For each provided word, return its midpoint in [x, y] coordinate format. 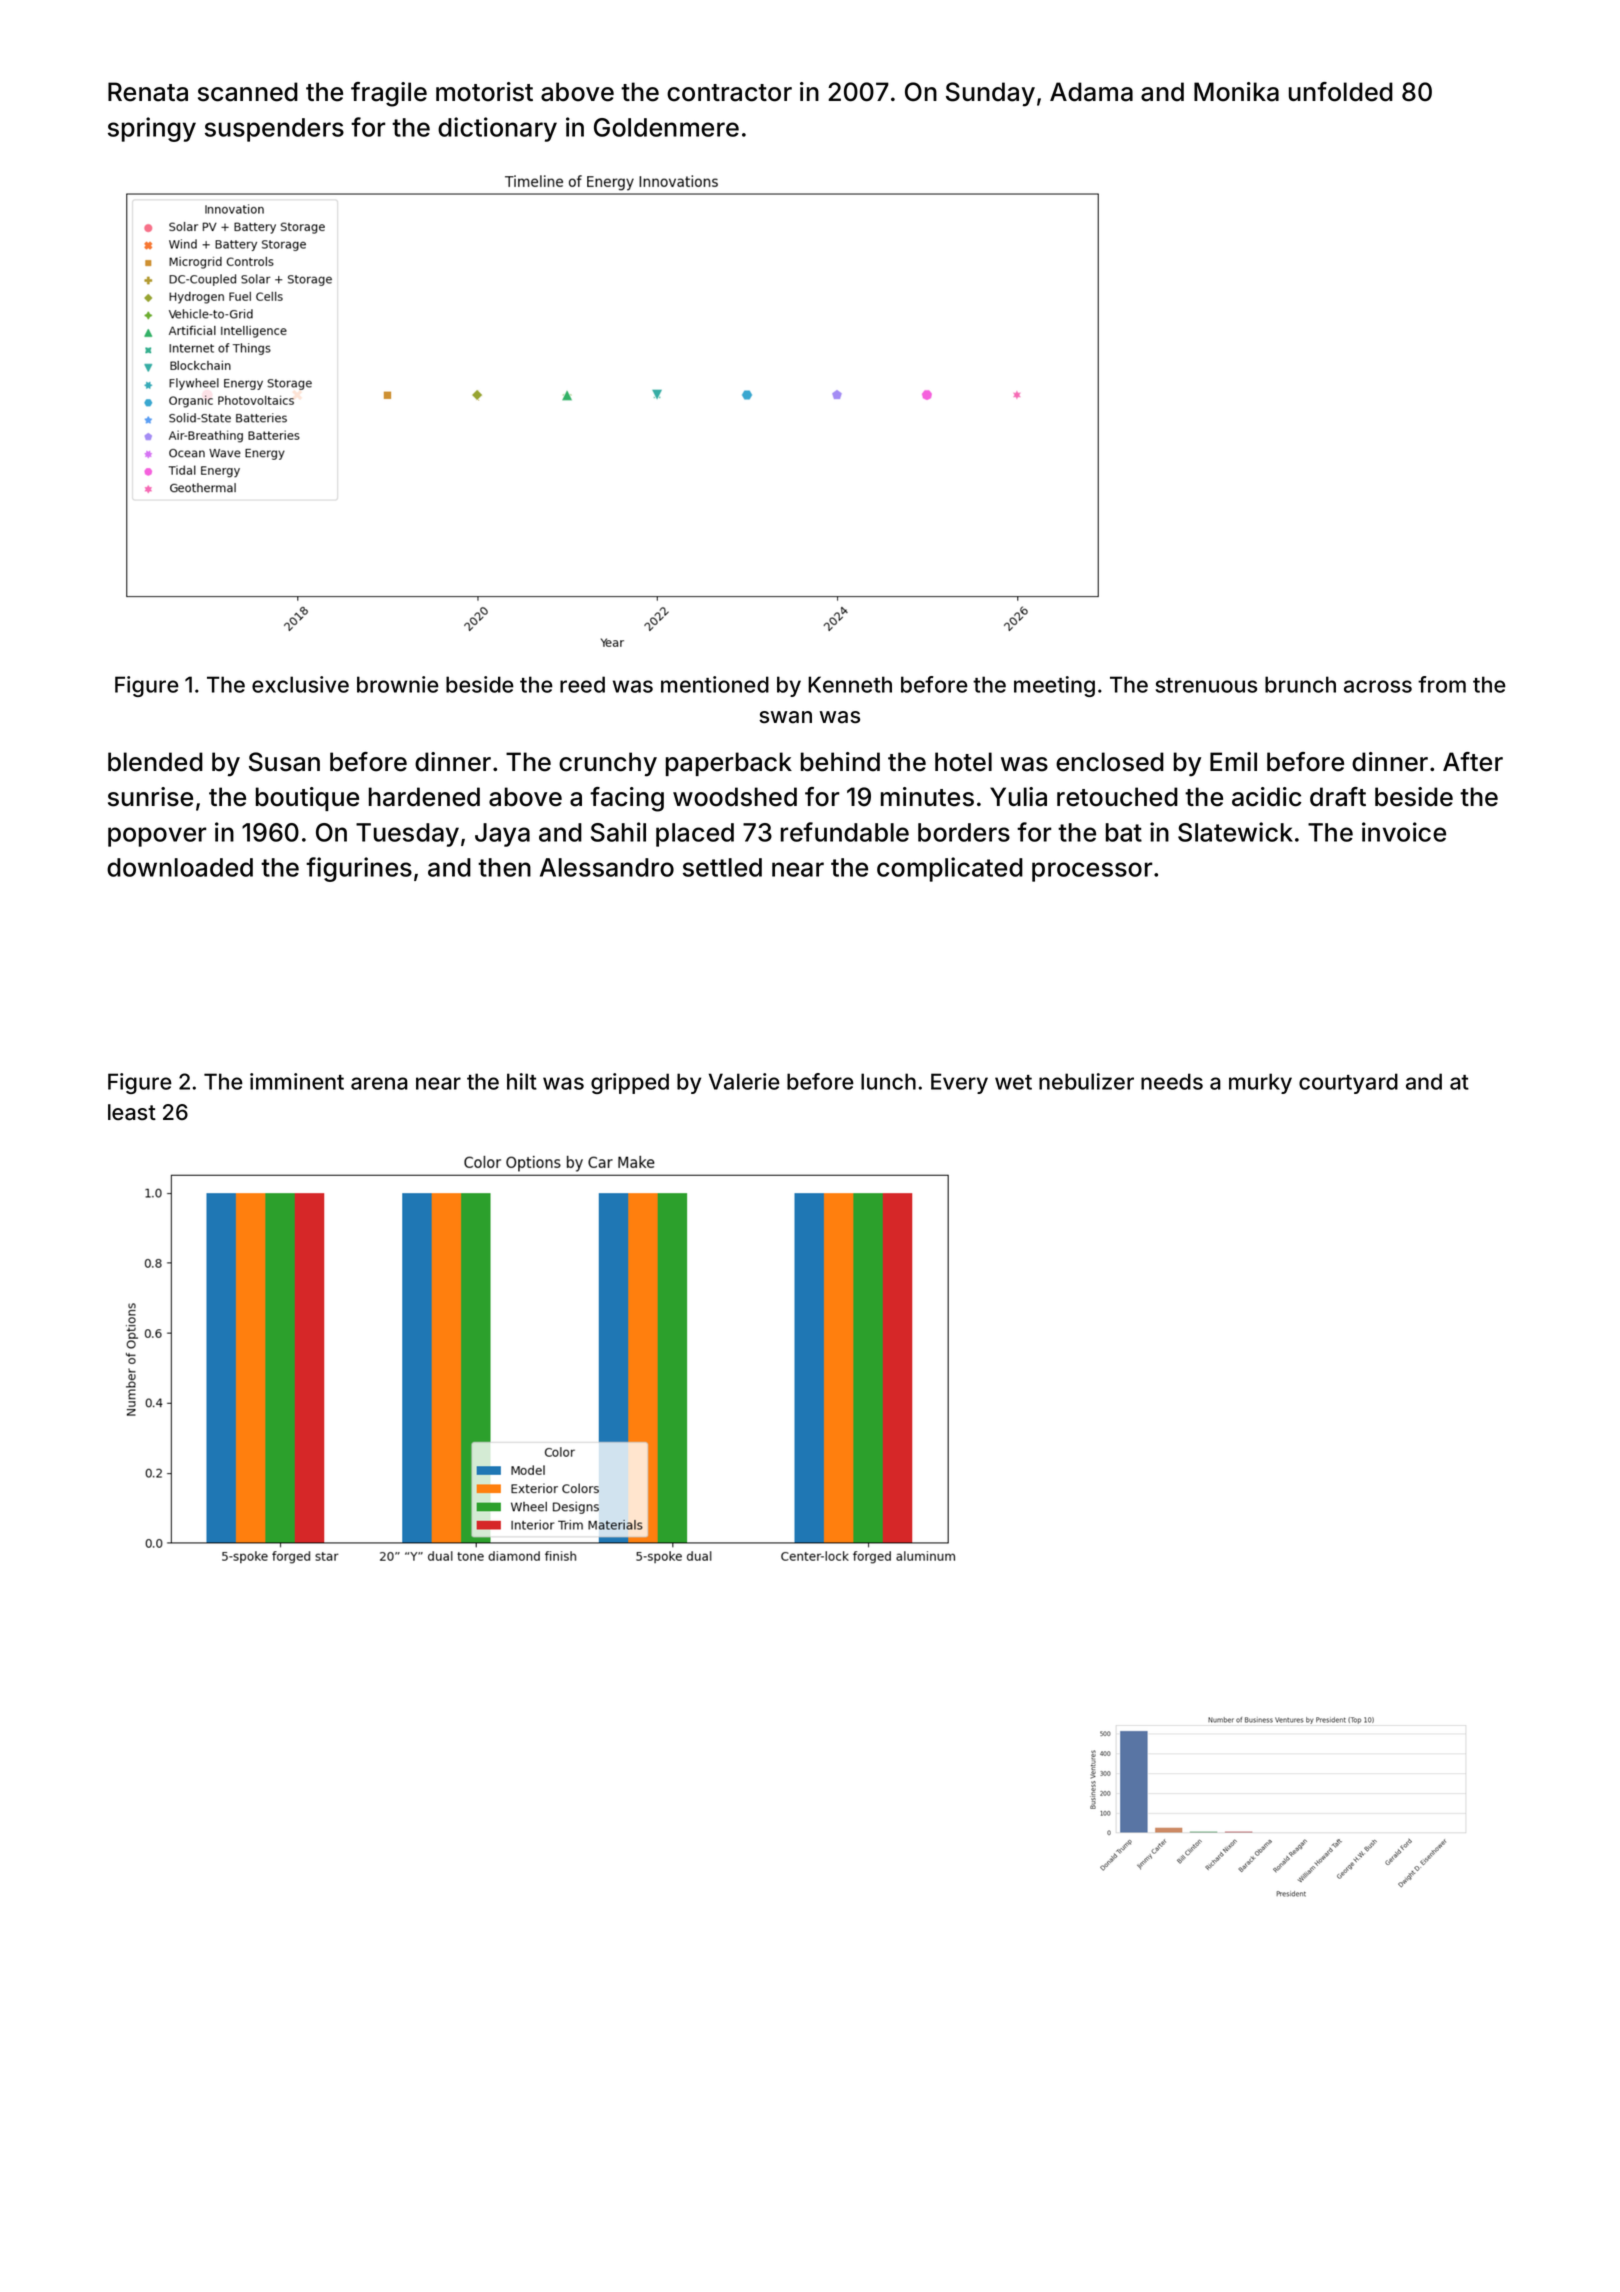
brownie [398, 684]
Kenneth [850, 684]
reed [582, 684]
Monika [1236, 92]
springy [152, 129]
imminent [297, 1081]
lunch [888, 1081]
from [1442, 684]
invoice [1404, 832]
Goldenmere [666, 127]
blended [155, 762]
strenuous [1206, 685]
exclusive [300, 684]
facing [627, 799]
